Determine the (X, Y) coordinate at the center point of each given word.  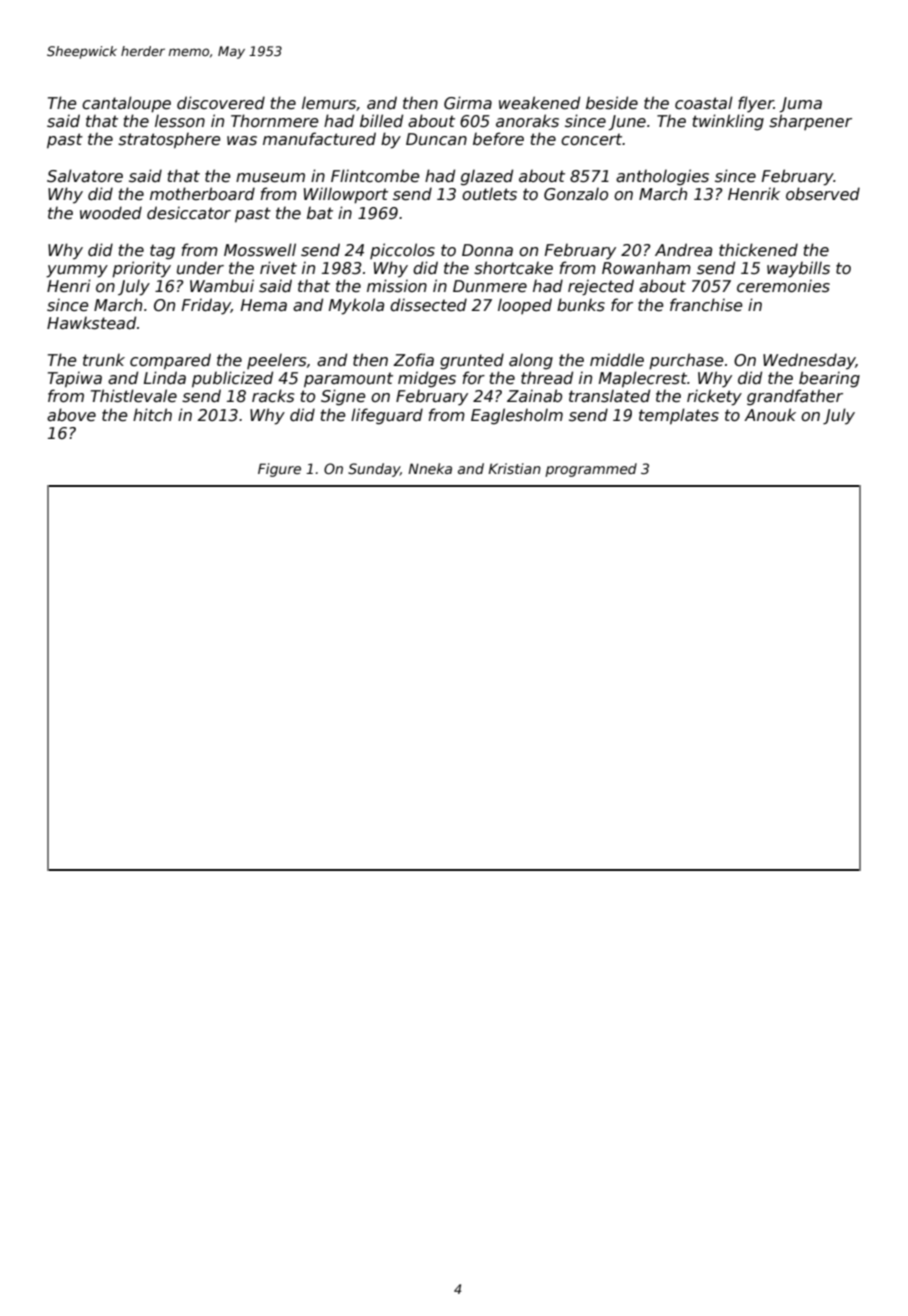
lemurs (329, 103)
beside (612, 103)
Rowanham (646, 267)
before (498, 139)
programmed (591, 470)
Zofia (413, 359)
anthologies (662, 177)
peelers (277, 361)
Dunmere (490, 286)
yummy (77, 271)
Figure (279, 470)
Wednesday (809, 361)
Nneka (430, 468)
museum (270, 178)
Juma (801, 105)
